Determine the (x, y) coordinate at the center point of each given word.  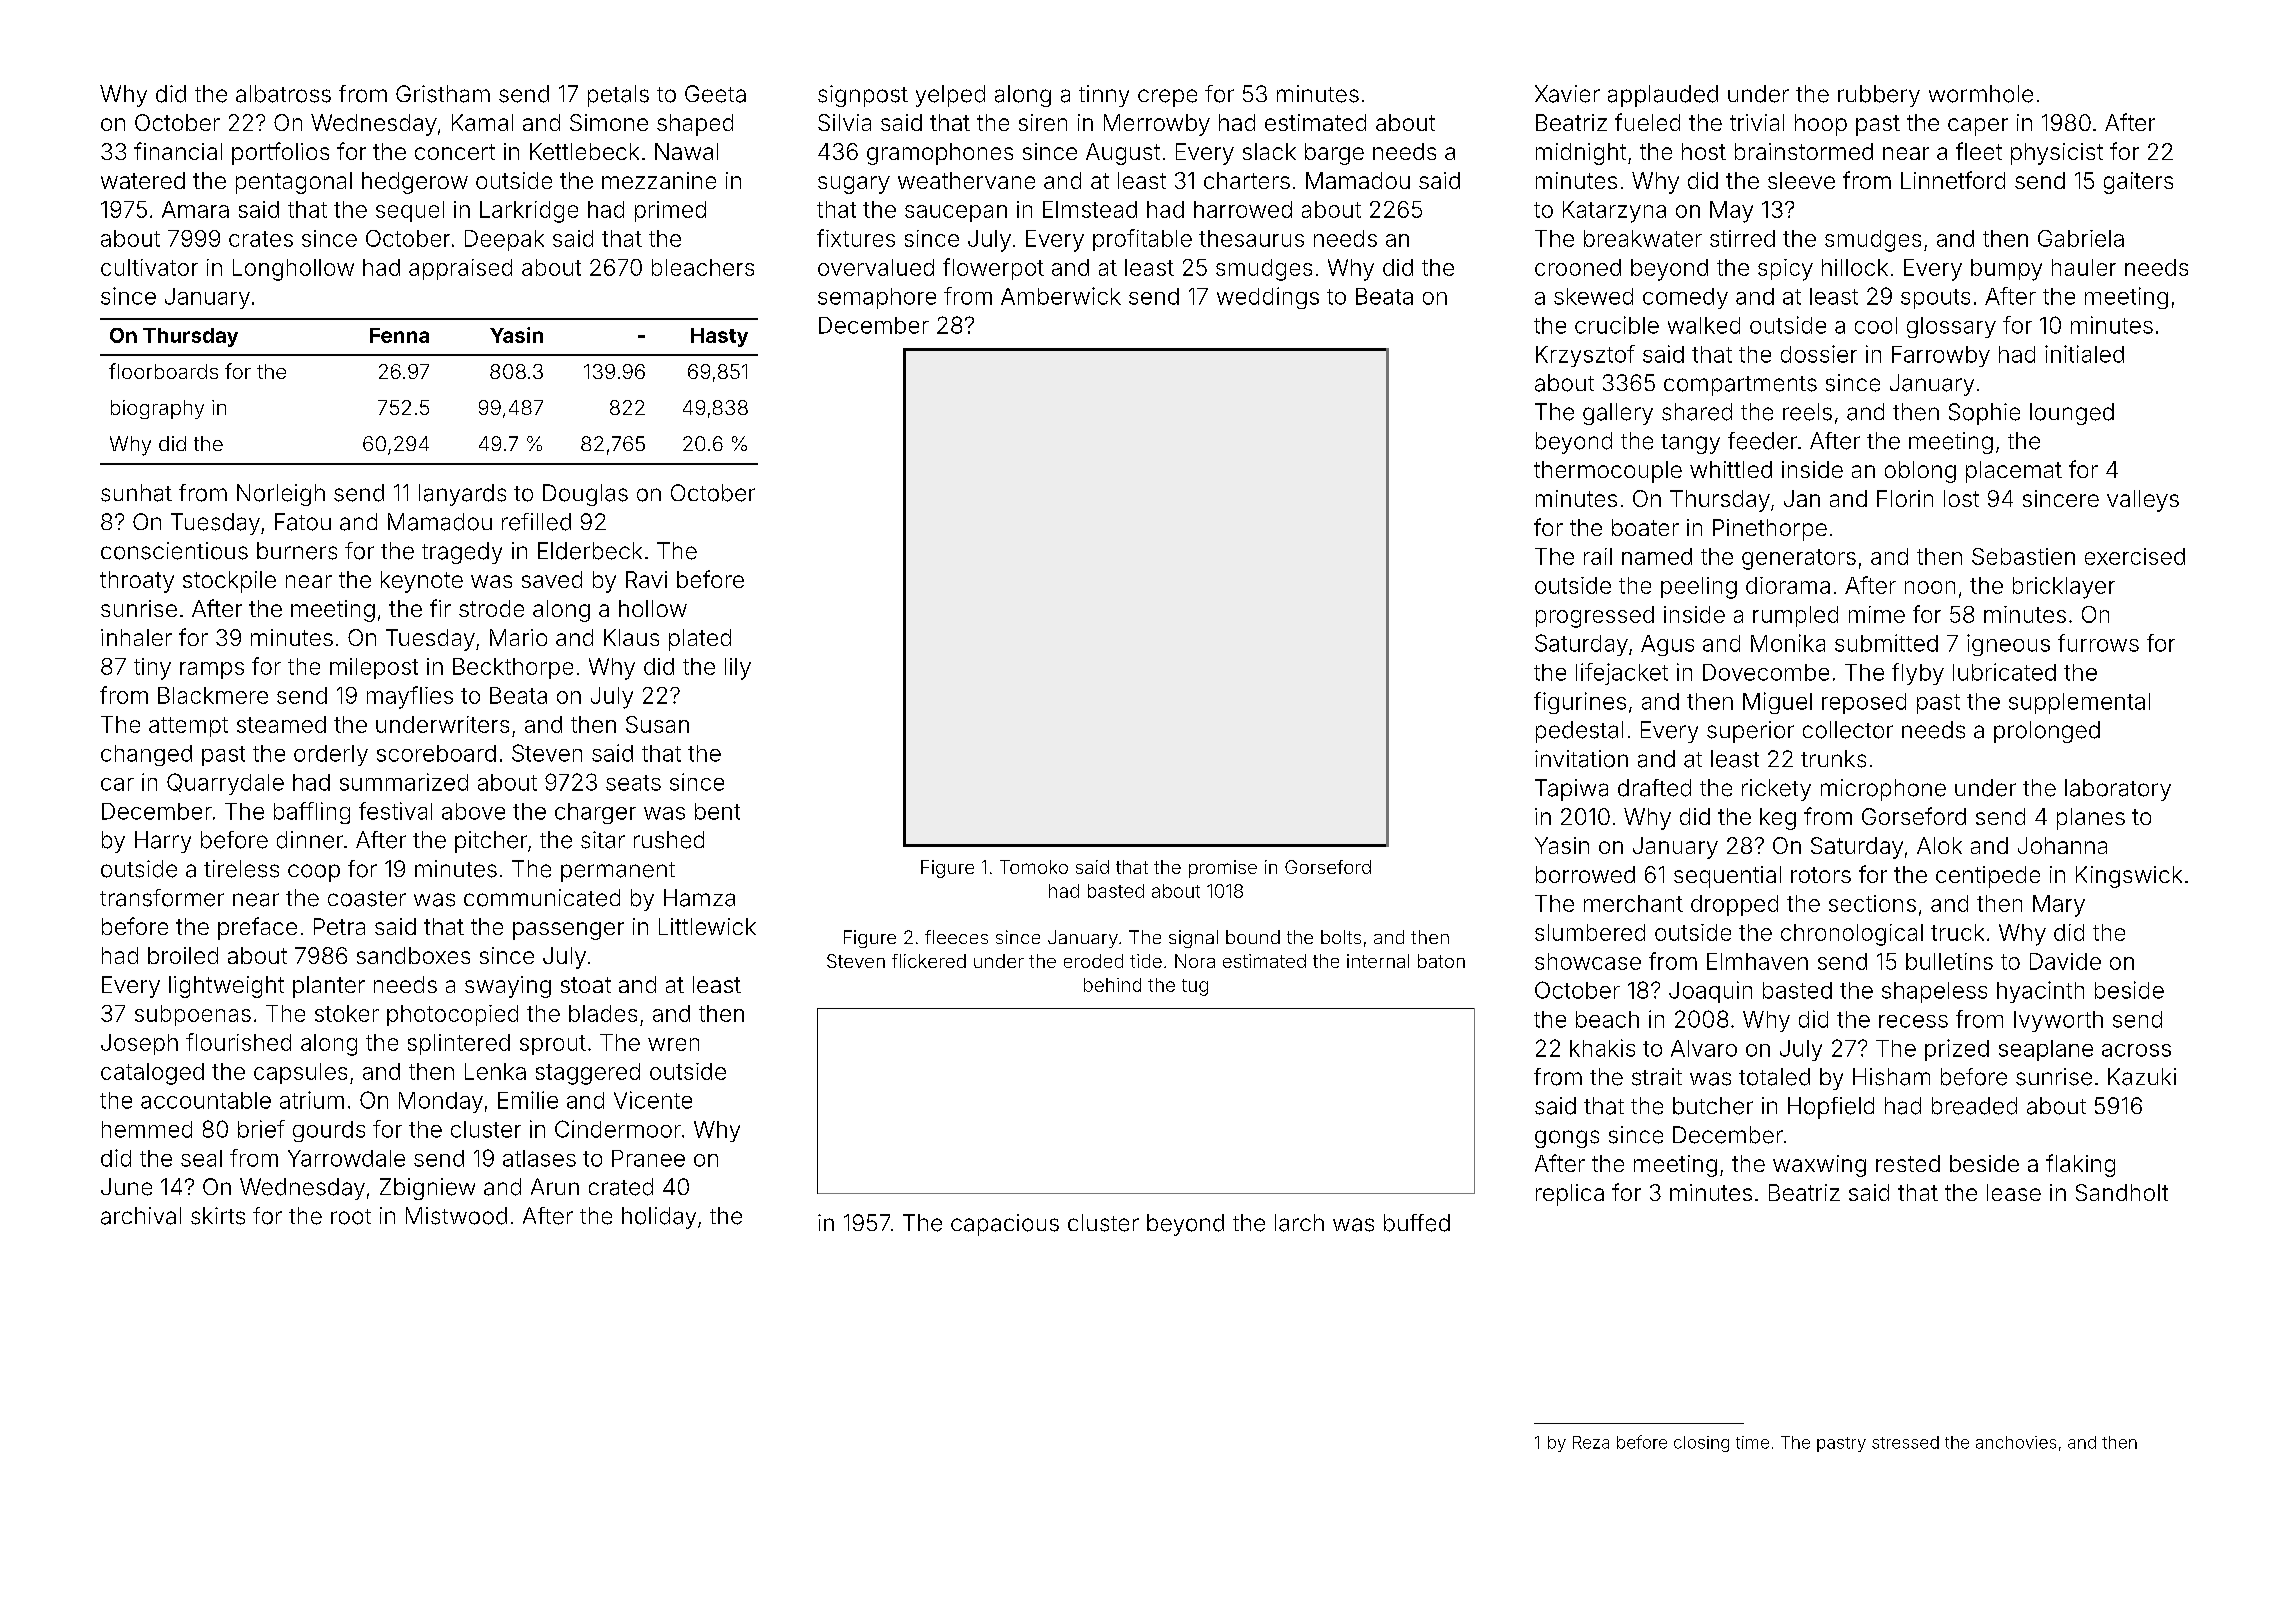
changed (146, 755)
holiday (659, 1218)
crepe (1167, 98)
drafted (1654, 788)
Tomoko (1034, 867)
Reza (1591, 1442)
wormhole (1981, 94)
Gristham (443, 94)
